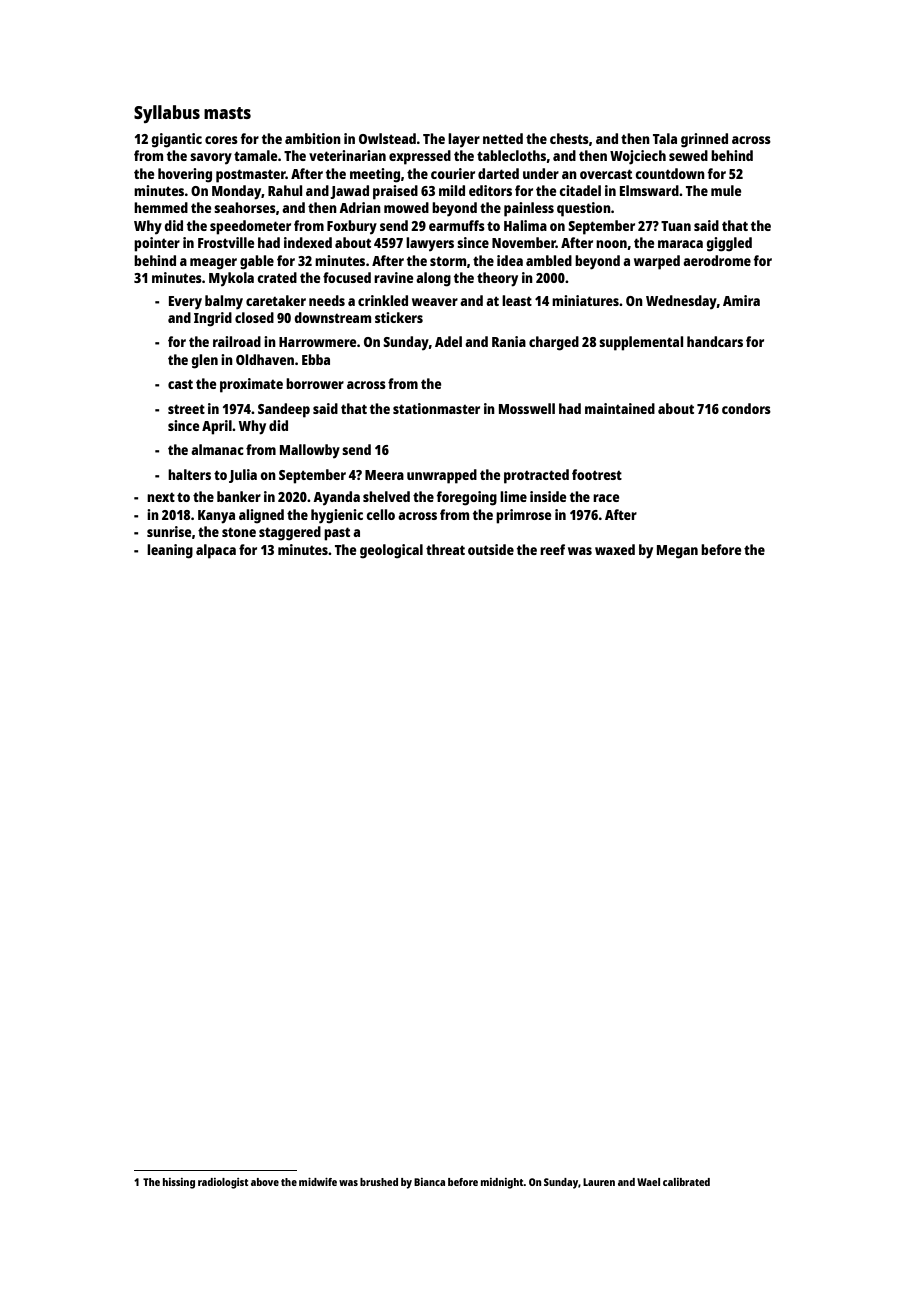  What do you see at coordinates (704, 140) in the screenshot?
I see `grinned` at bounding box center [704, 140].
